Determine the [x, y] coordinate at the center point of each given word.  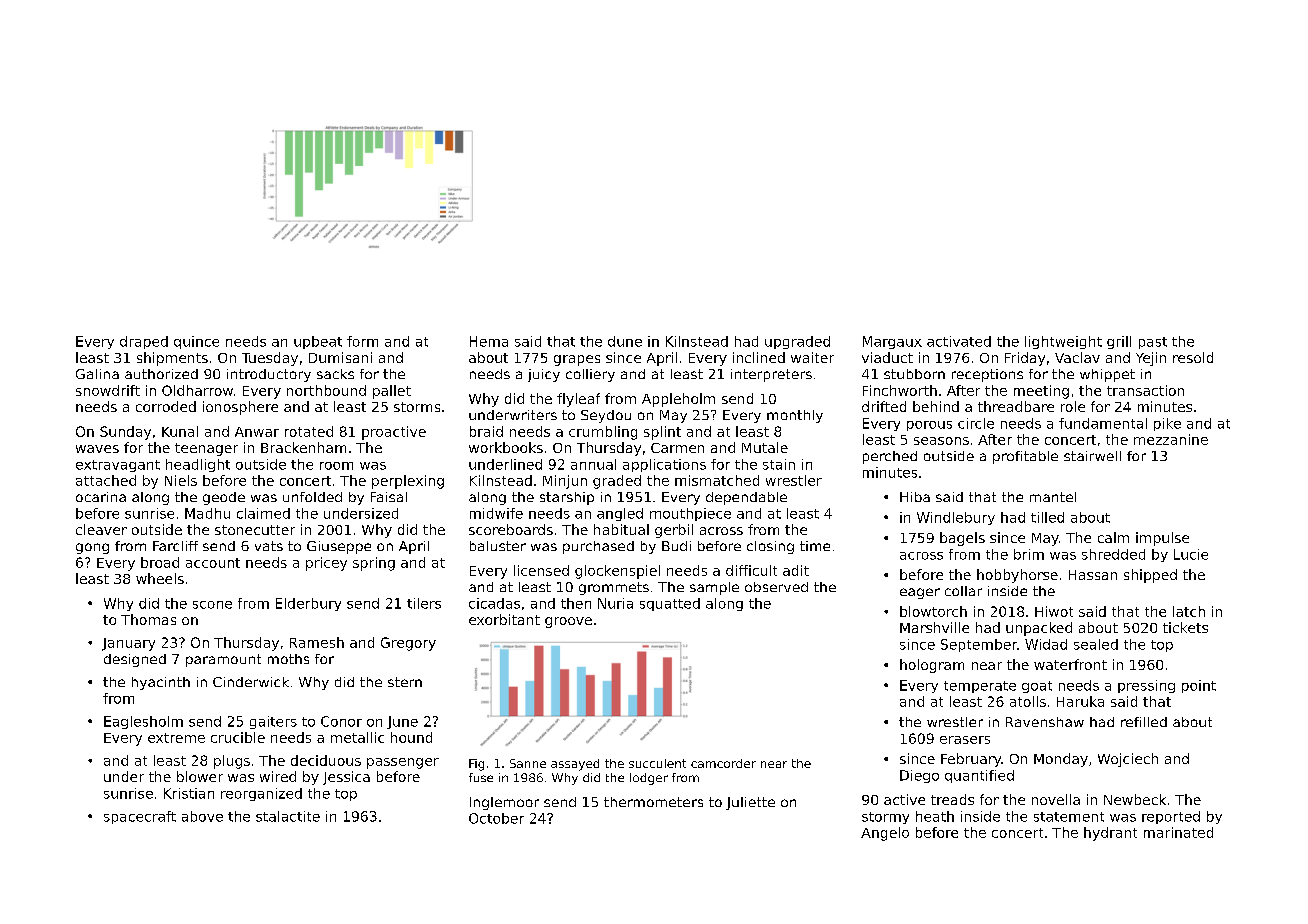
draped [144, 342]
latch [1189, 611]
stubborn [914, 374]
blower [200, 776]
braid [486, 431]
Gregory [408, 644]
